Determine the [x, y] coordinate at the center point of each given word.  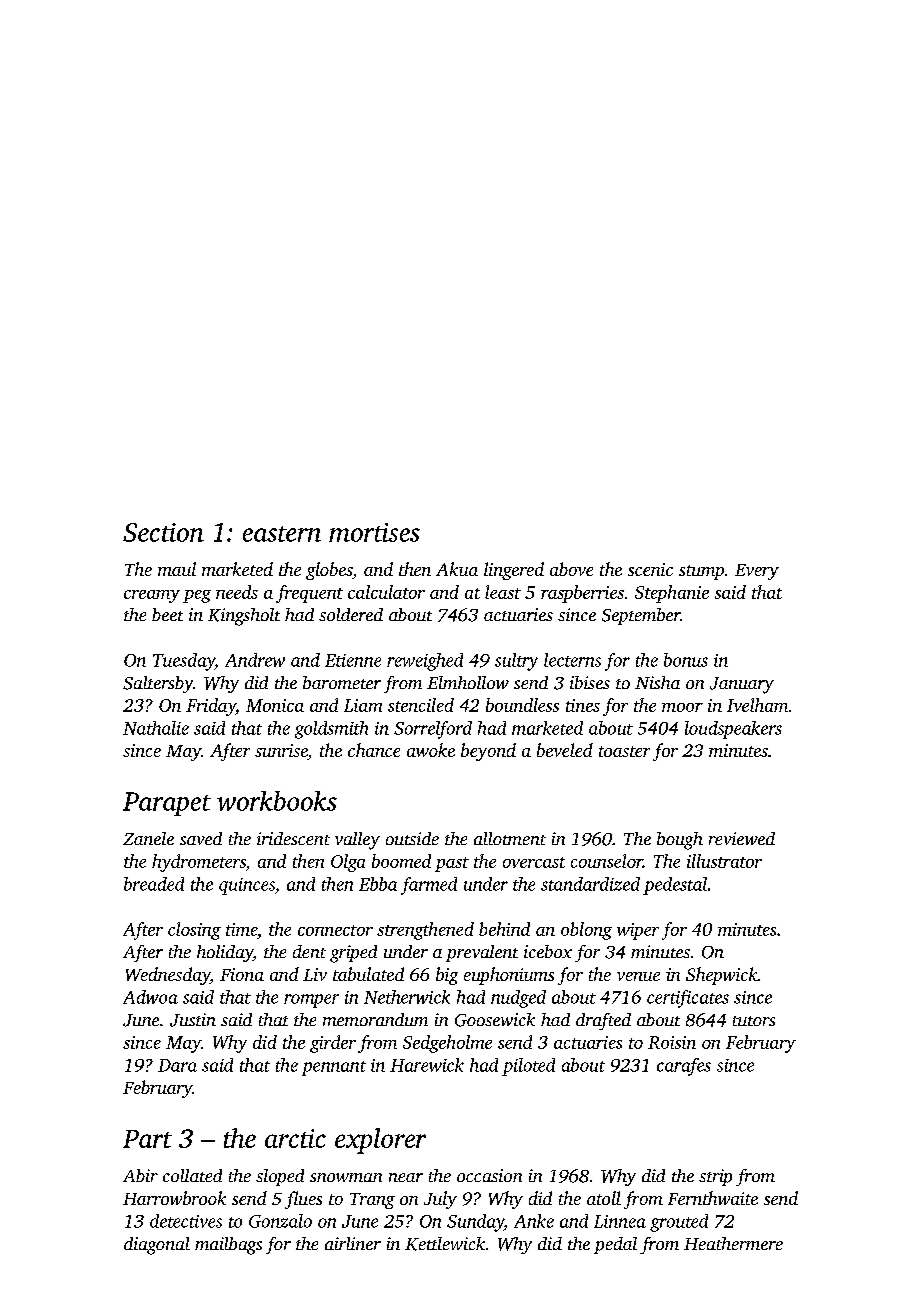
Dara [177, 1065]
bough [680, 841]
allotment [510, 838]
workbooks [277, 801]
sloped [280, 1177]
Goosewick [495, 1020]
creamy [152, 596]
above [571, 569]
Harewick [427, 1065]
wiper [638, 931]
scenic [650, 569]
